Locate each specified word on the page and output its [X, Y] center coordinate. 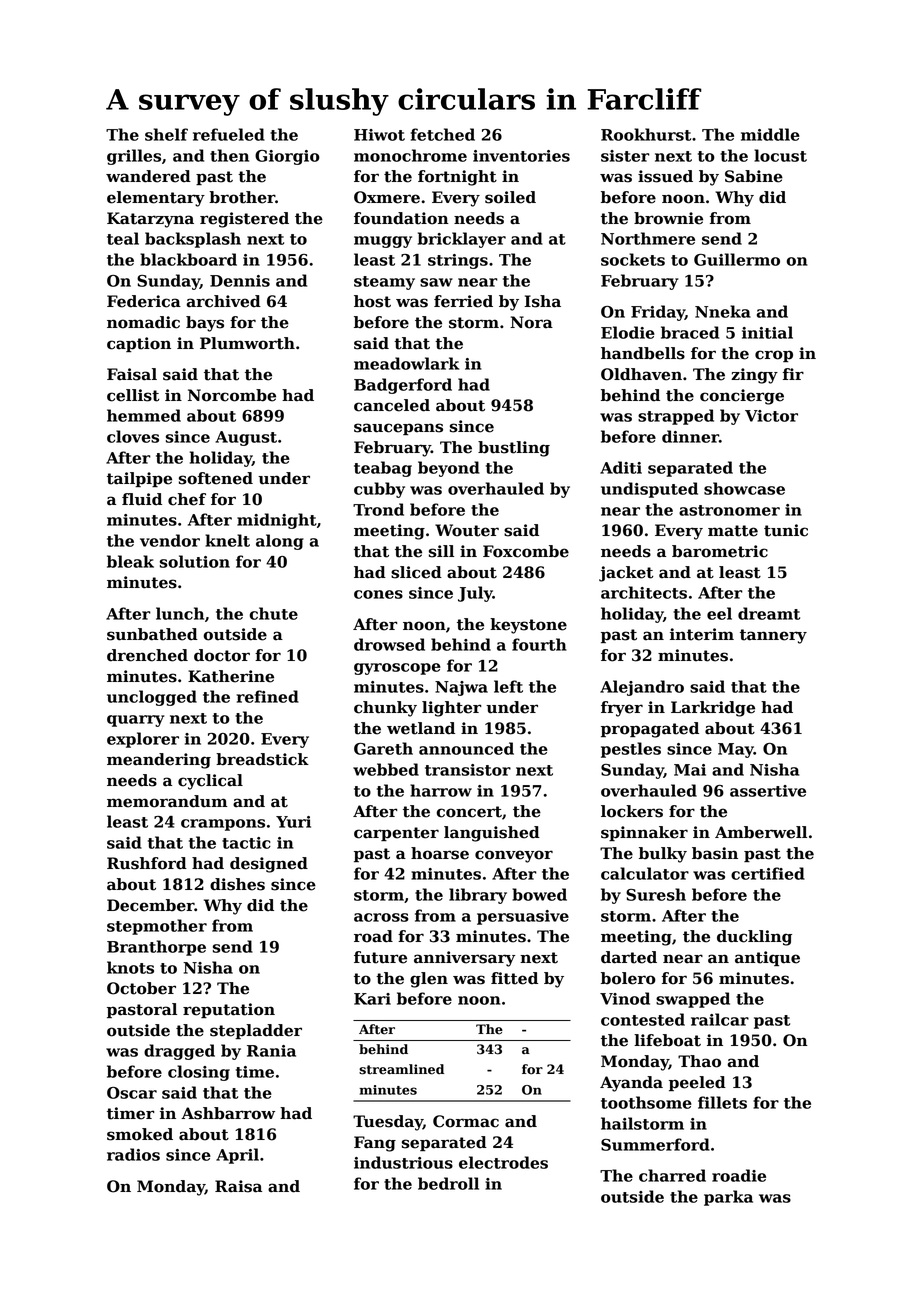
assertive [768, 791]
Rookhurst [646, 134]
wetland [421, 728]
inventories [521, 156]
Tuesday [388, 1123]
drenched [147, 655]
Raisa [238, 1186]
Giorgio [287, 157]
